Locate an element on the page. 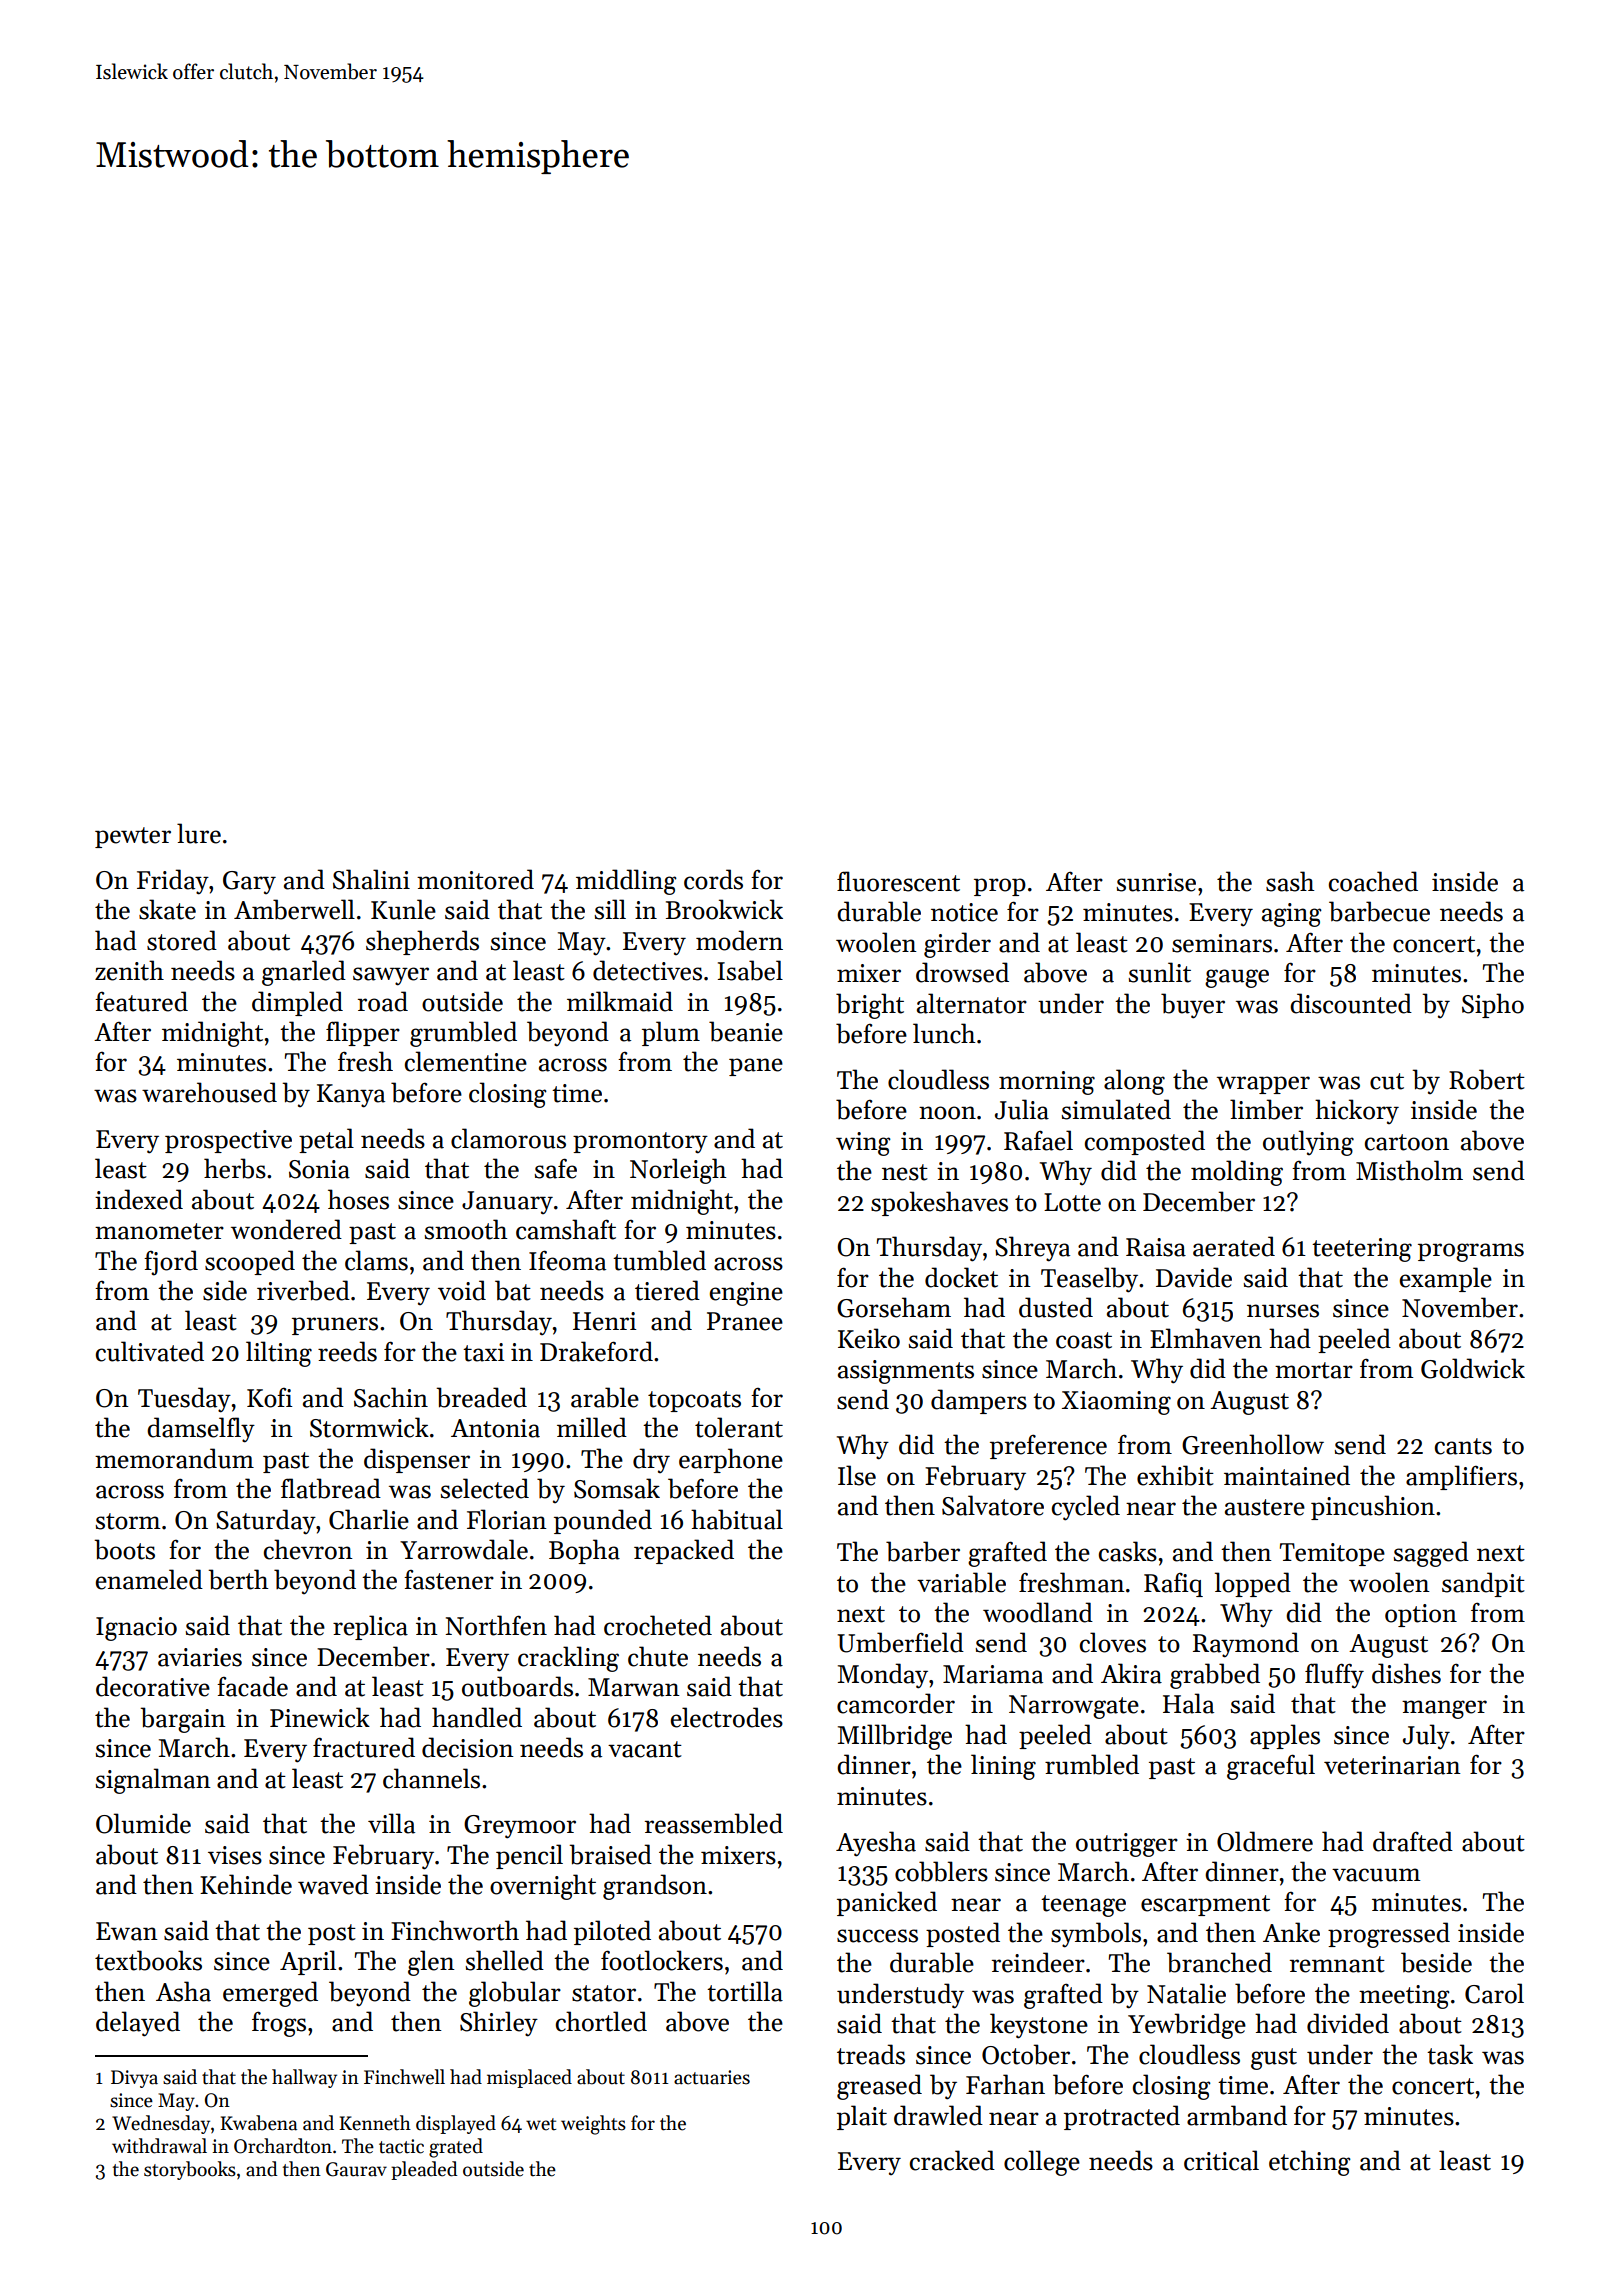 This document has height=2292, width=1620. variable is located at coordinates (961, 1582).
